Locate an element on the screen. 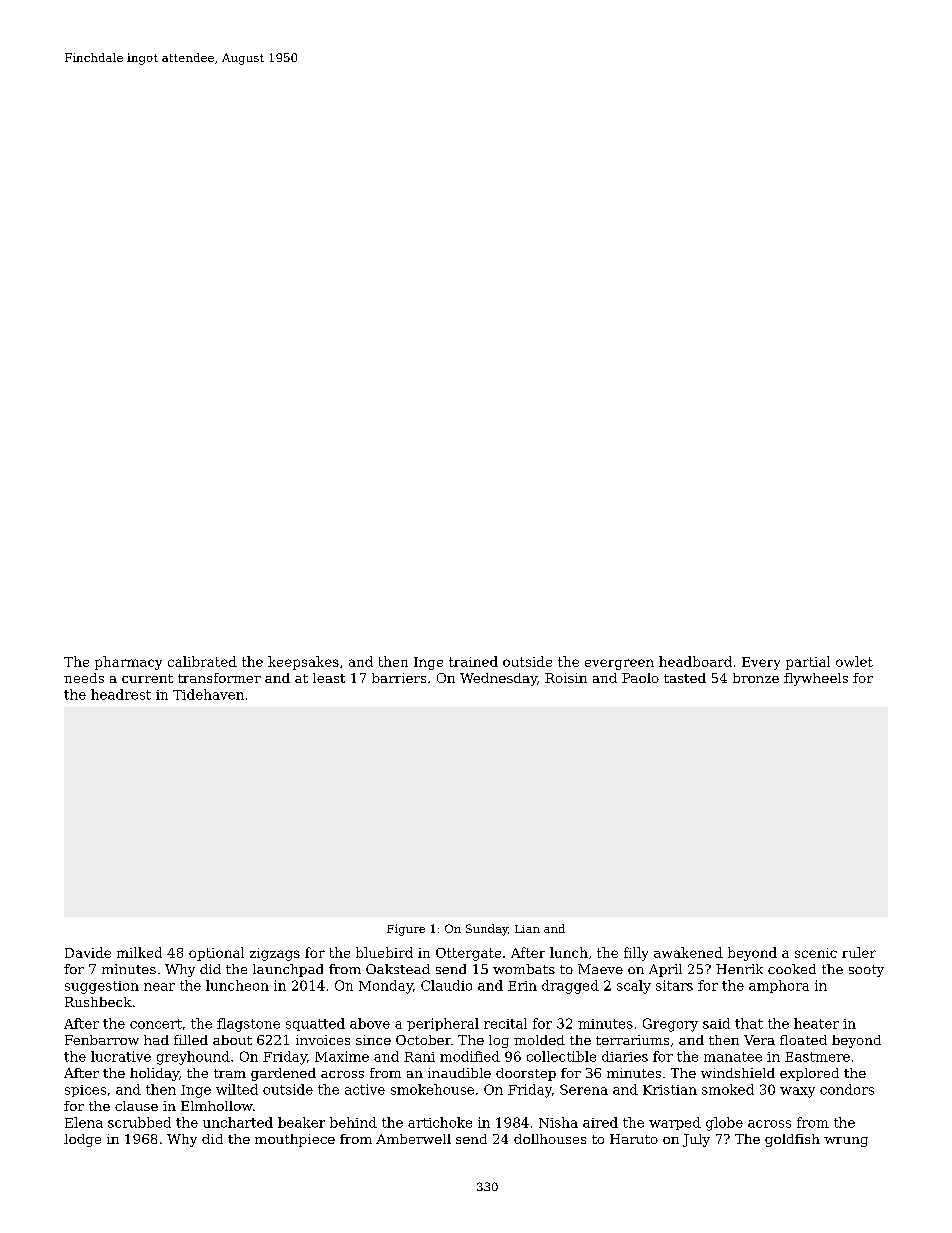 This screenshot has height=1233, width=952. Figure is located at coordinates (406, 930).
